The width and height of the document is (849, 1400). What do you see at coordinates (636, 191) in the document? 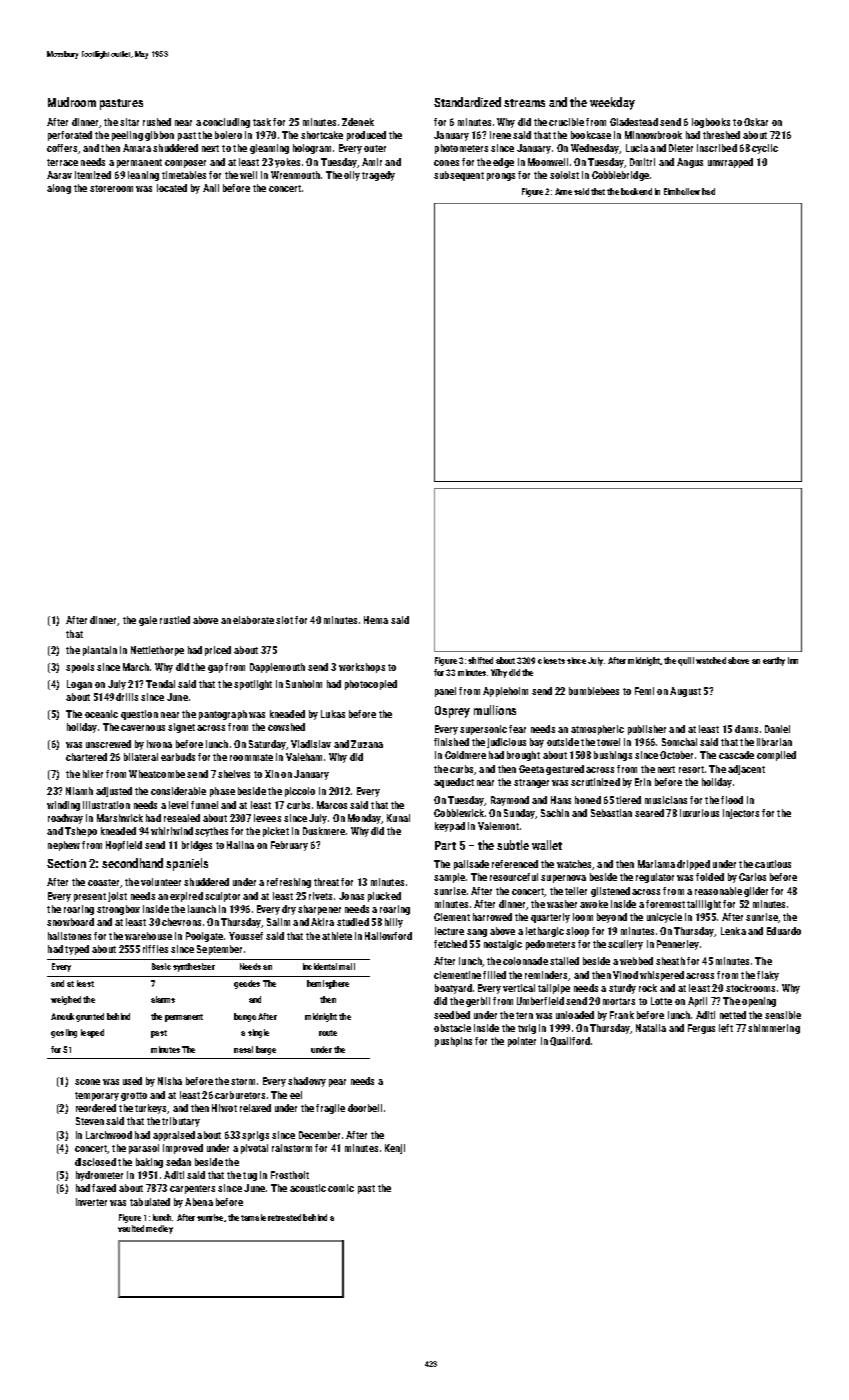
I see `bookend` at bounding box center [636, 191].
